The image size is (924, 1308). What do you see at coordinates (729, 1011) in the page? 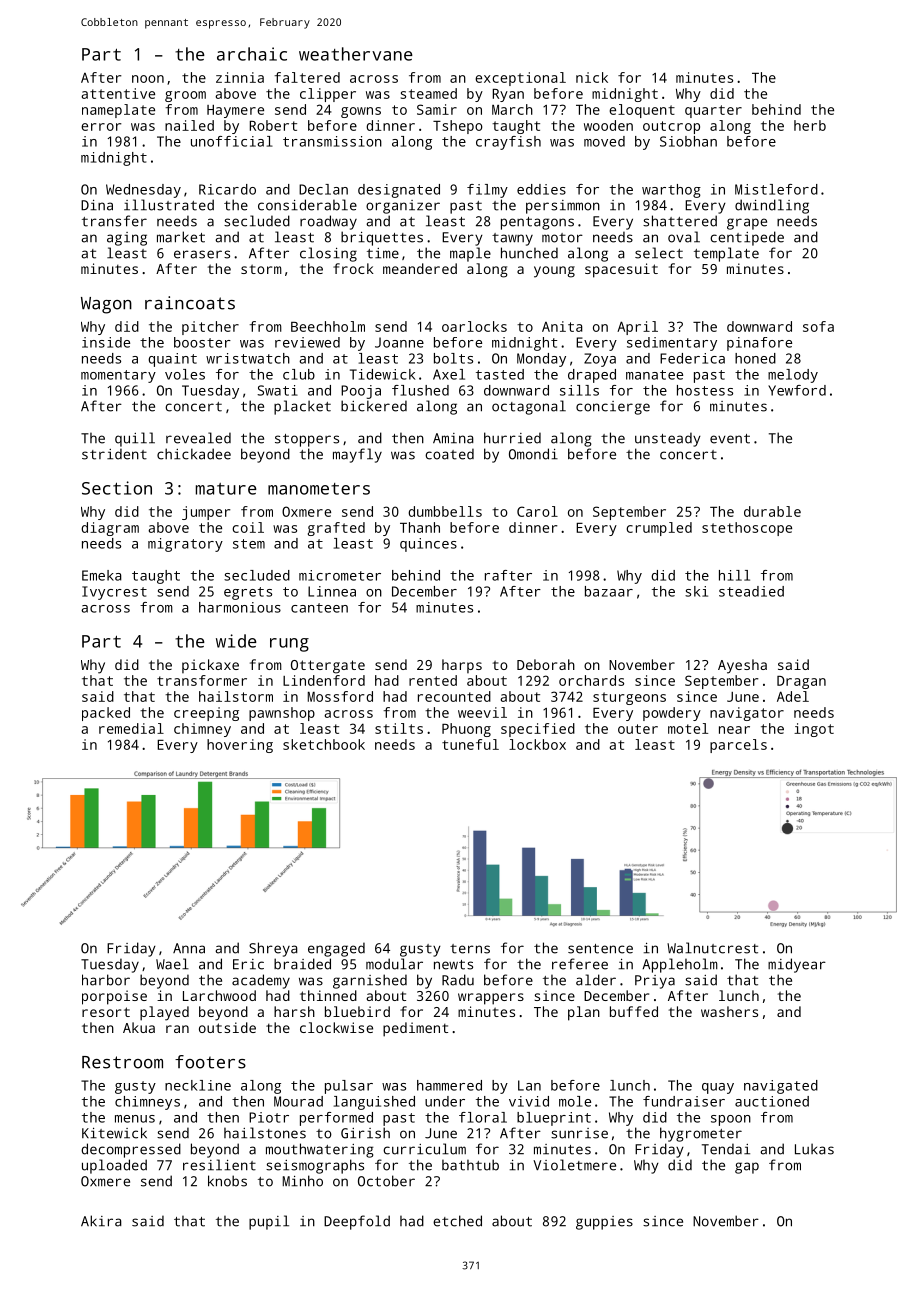
I see `washers` at bounding box center [729, 1011].
